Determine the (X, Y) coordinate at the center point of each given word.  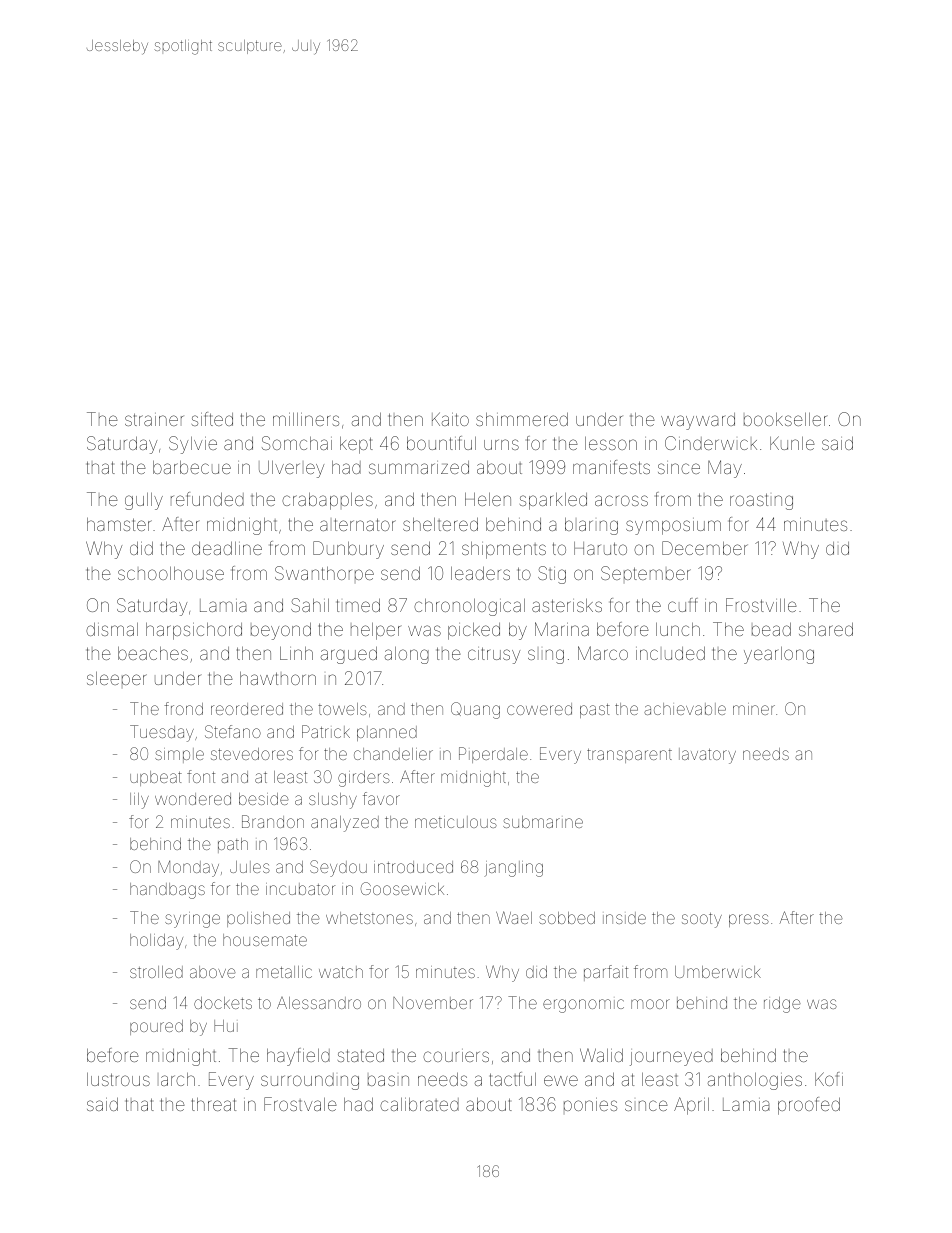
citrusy (494, 655)
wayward (698, 421)
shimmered (522, 419)
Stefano (233, 731)
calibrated (419, 1104)
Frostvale (300, 1104)
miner (754, 709)
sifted (212, 419)
